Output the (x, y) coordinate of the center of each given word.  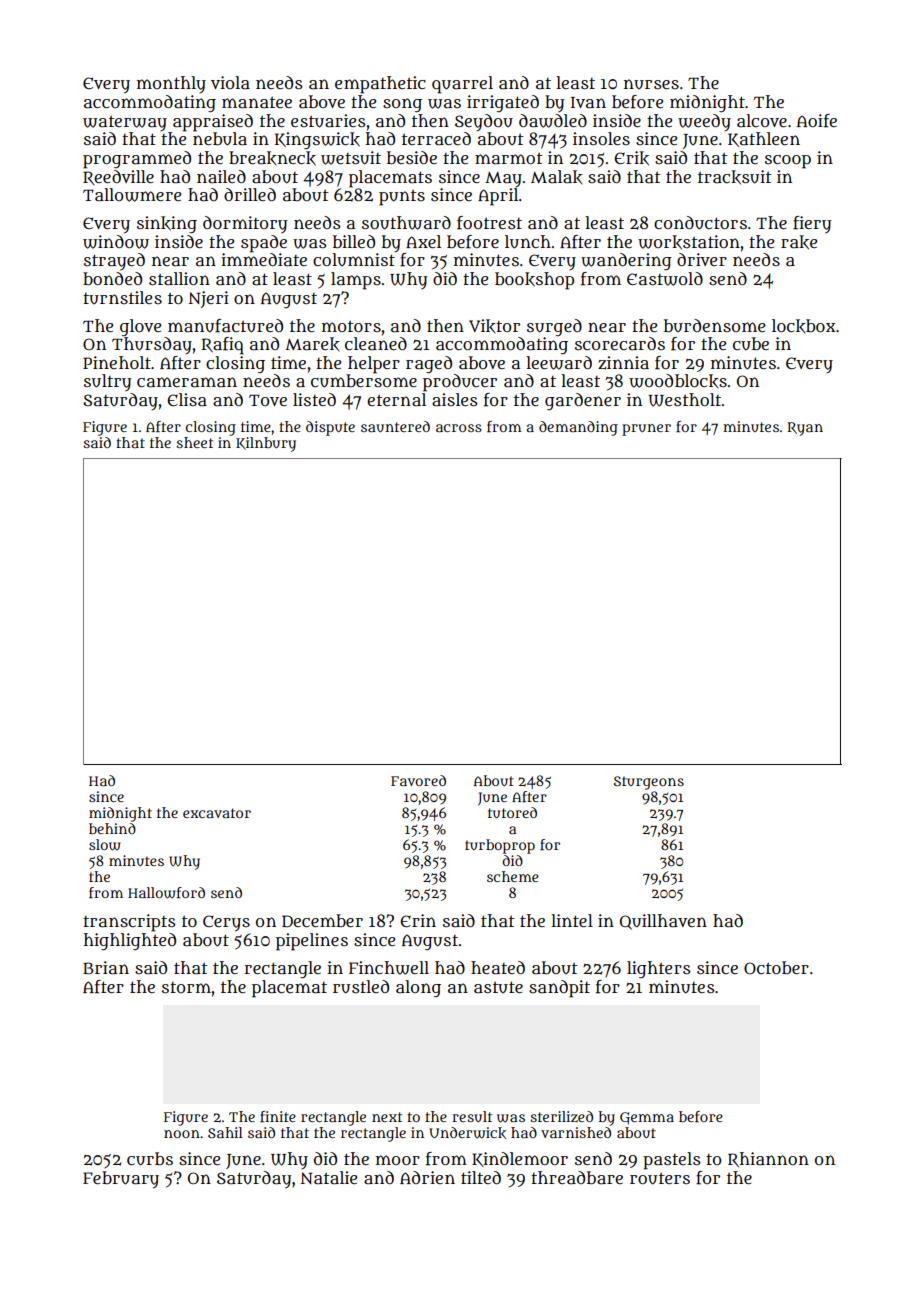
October (776, 967)
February (121, 1180)
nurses (651, 84)
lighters (658, 969)
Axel (423, 241)
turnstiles (122, 297)
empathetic (380, 85)
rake (799, 242)
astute (498, 987)
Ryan (805, 429)
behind (112, 828)
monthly (171, 84)
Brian (106, 967)
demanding (578, 428)
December (322, 920)
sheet (194, 442)
